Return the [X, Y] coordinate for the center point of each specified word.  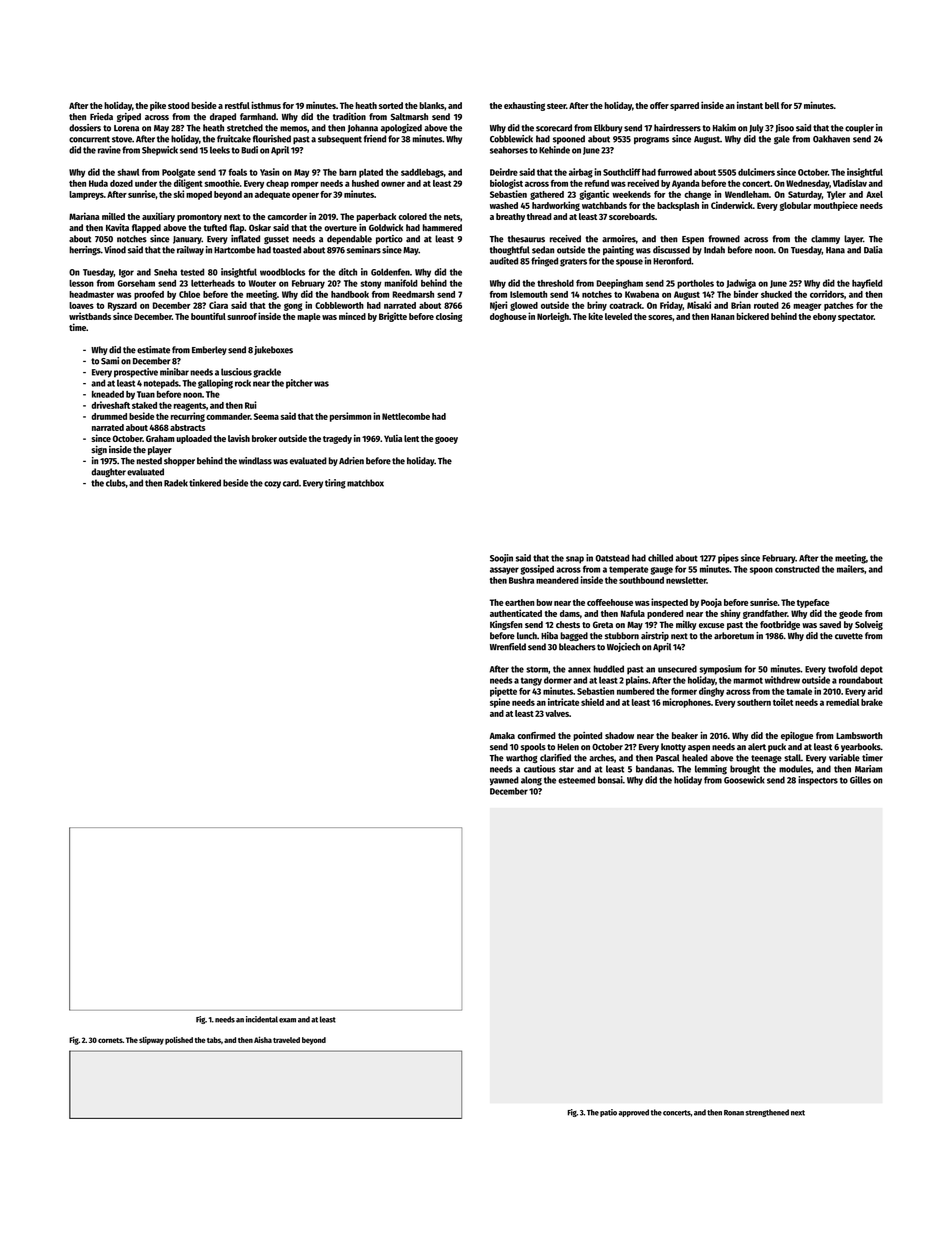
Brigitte [393, 317]
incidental [262, 1019]
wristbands [90, 316]
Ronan [734, 1113]
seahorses [509, 150]
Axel [874, 194]
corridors [827, 294]
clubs [116, 483]
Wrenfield [508, 647]
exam [287, 1020]
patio [608, 1113]
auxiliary [158, 217]
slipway [151, 1040]
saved [830, 624]
